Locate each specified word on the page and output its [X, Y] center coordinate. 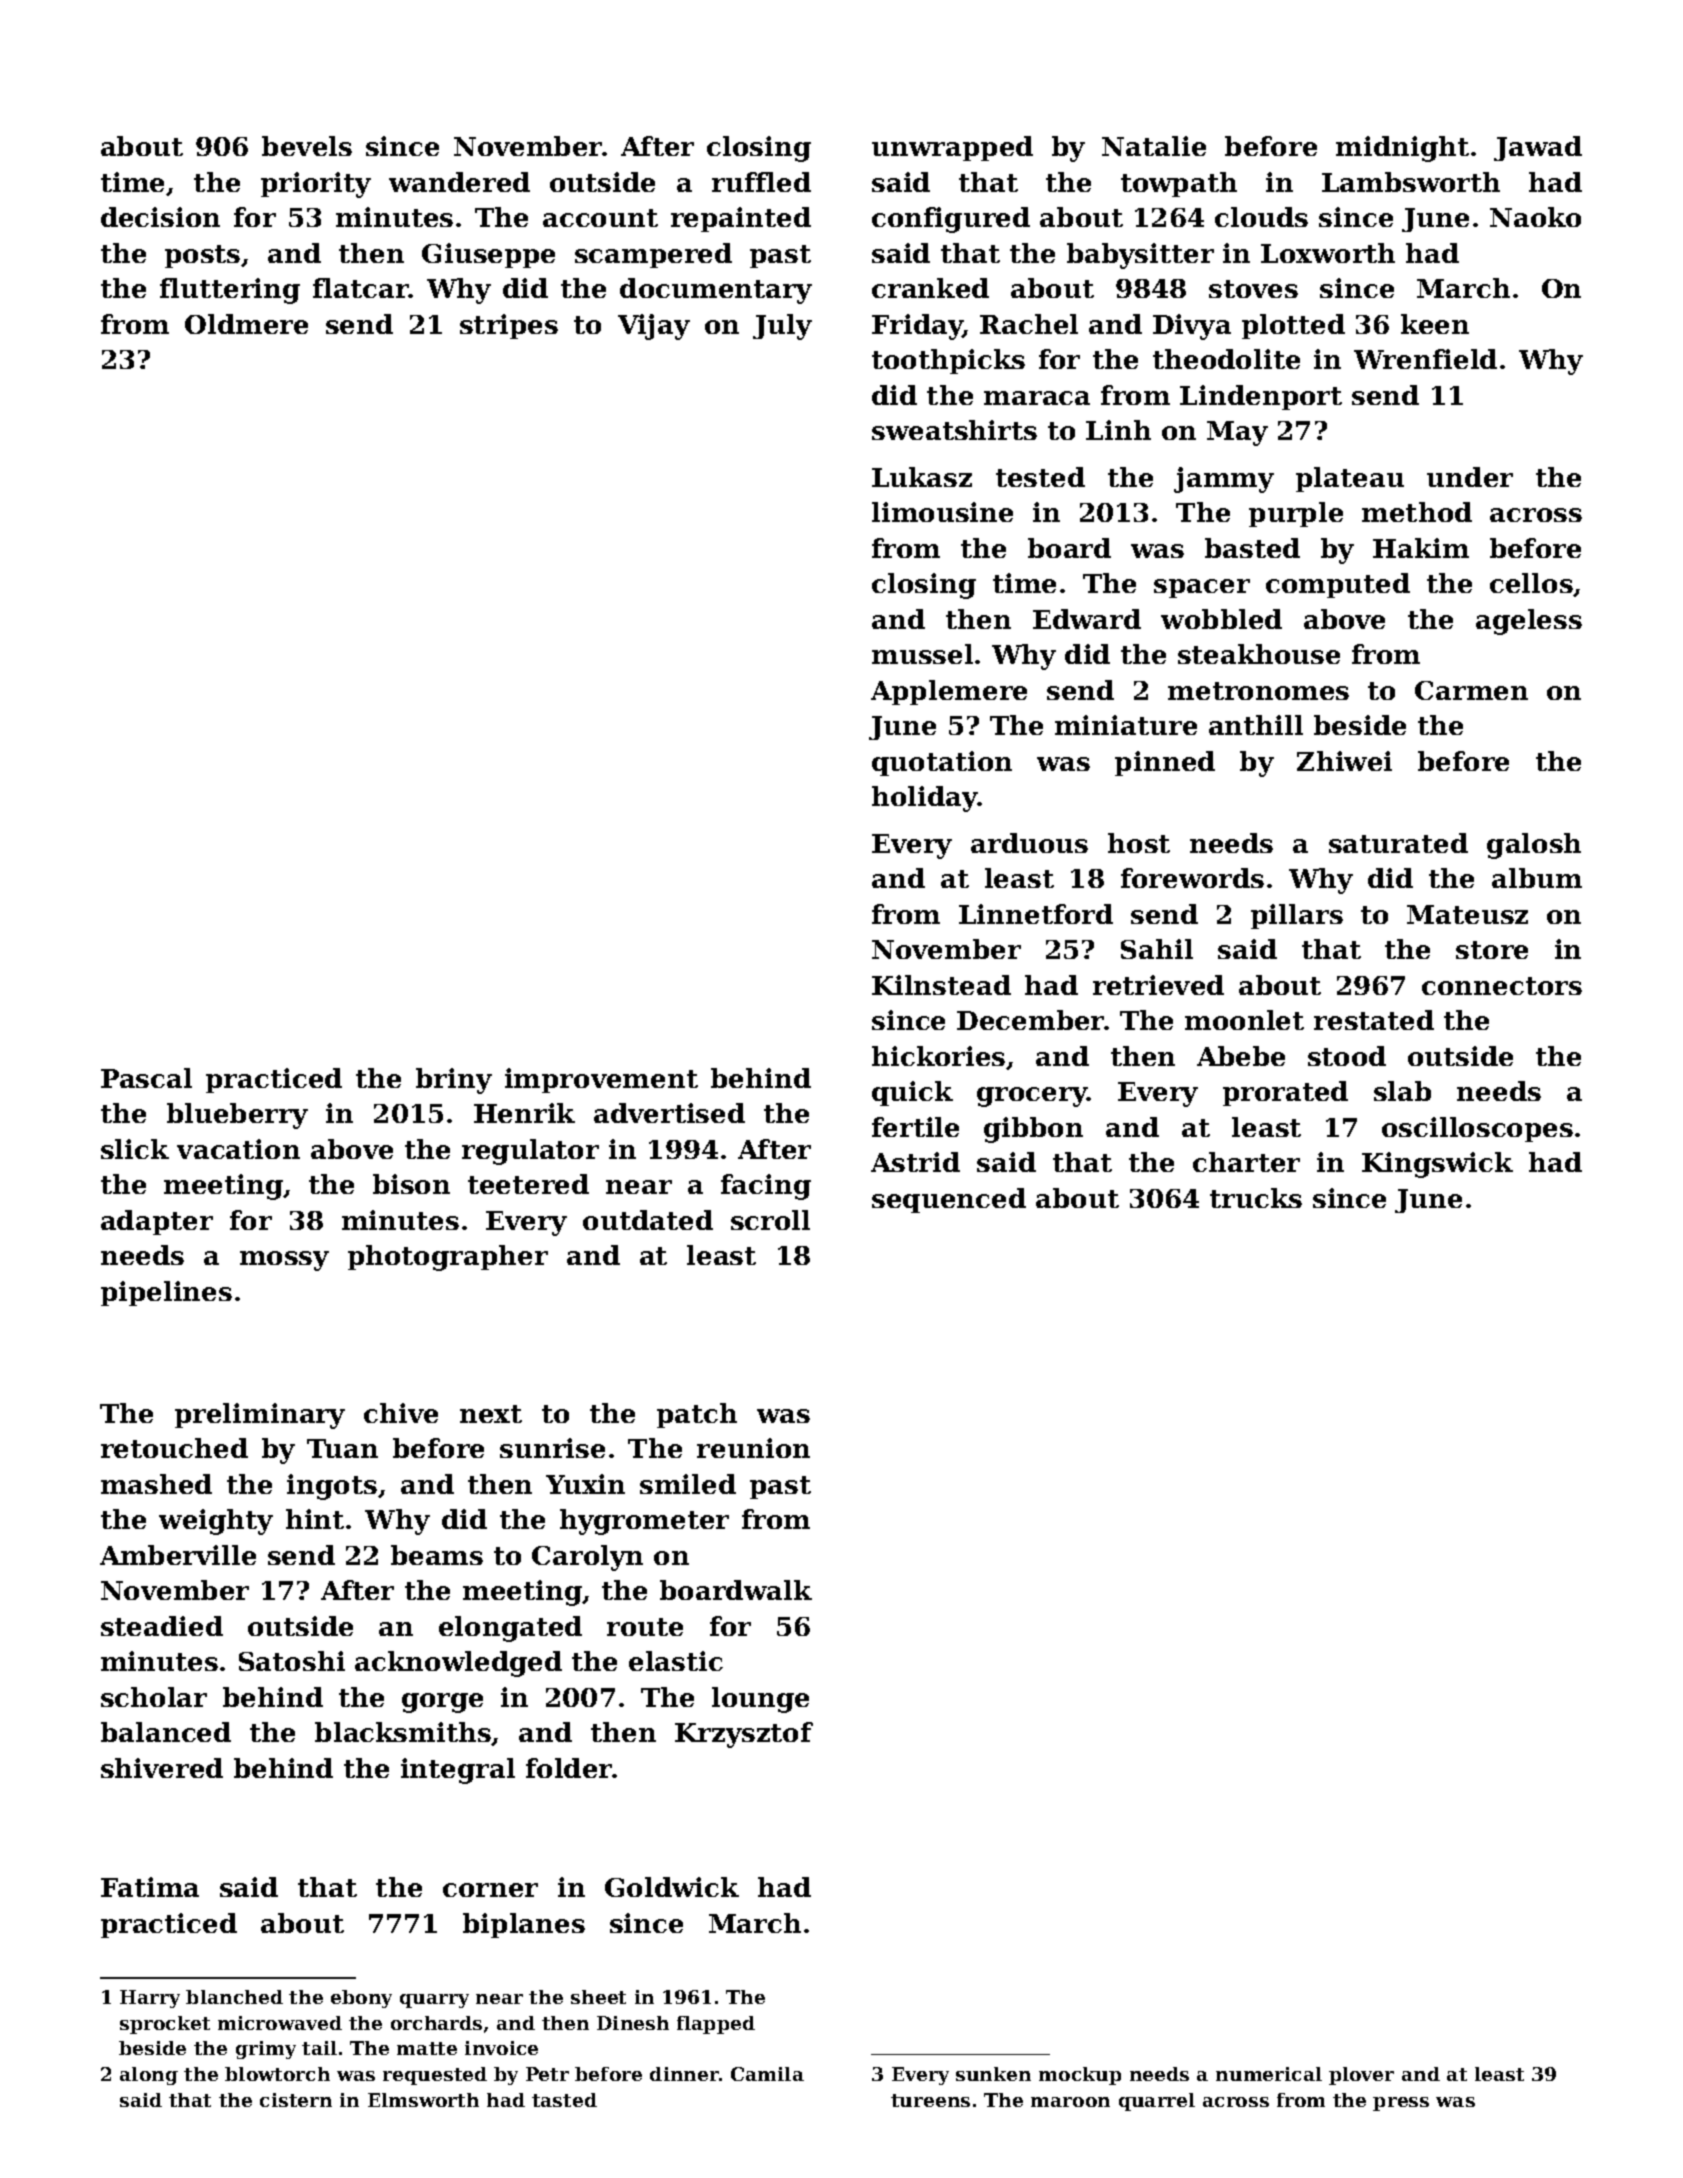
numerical [1269, 2074]
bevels [307, 146]
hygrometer [644, 1522]
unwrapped [952, 148]
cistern [296, 2100]
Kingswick [1437, 1165]
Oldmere [246, 324]
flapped [716, 2025]
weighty [216, 1522]
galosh [1534, 846]
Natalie [1154, 146]
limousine [942, 512]
